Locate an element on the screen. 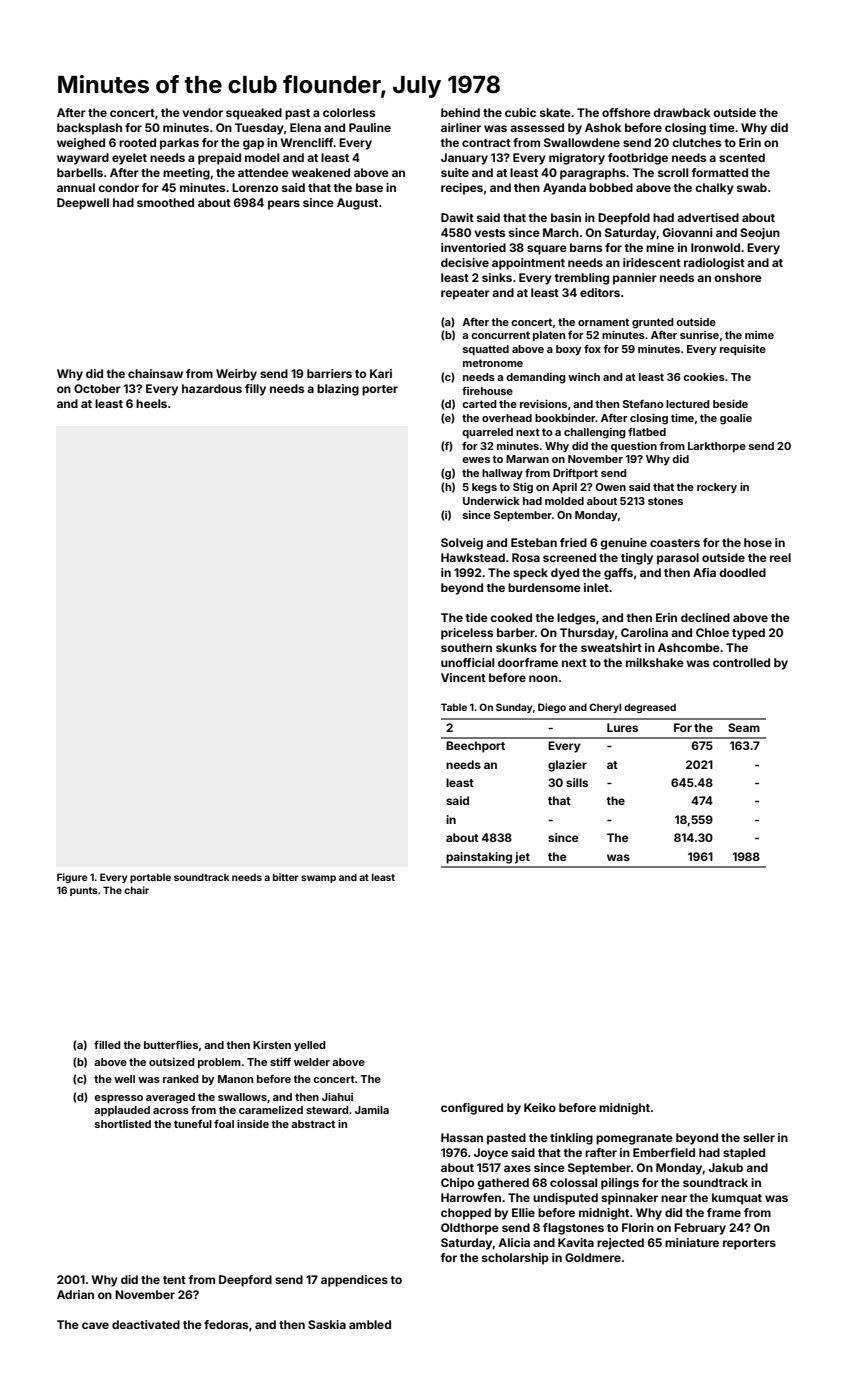 This screenshot has width=849, height=1400. seller is located at coordinates (759, 1137).
